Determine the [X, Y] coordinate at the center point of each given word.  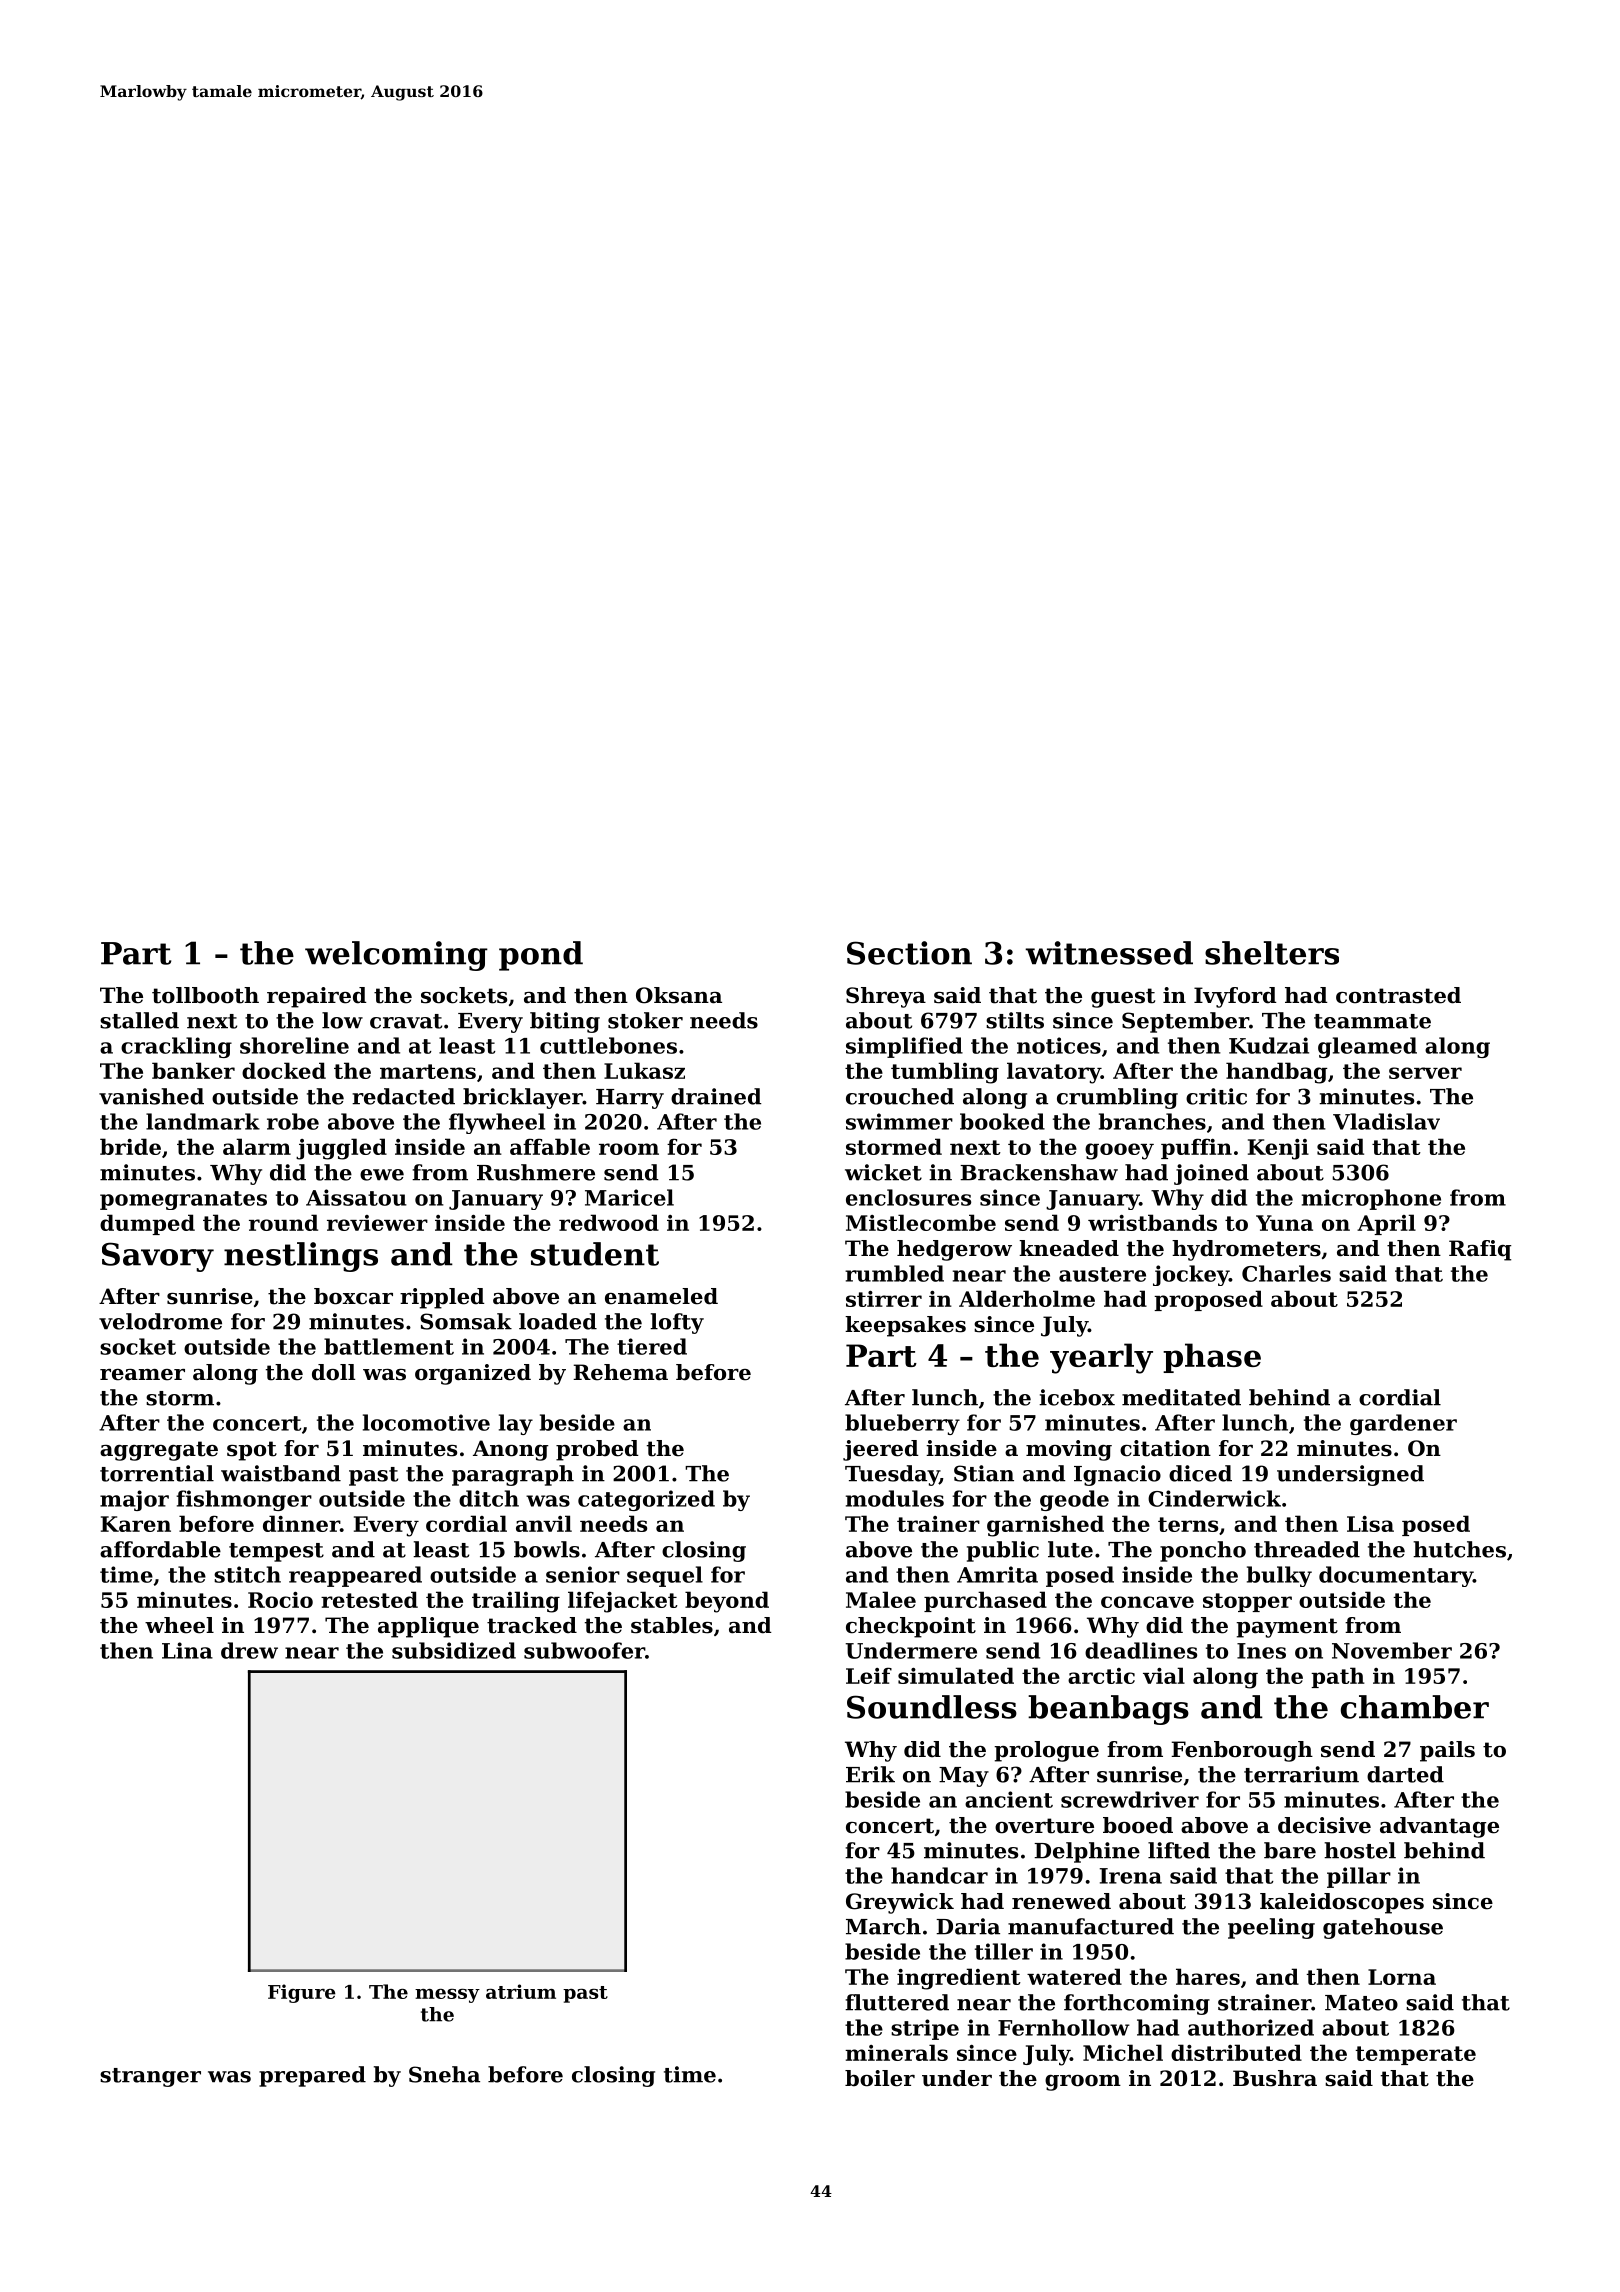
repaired [317, 997]
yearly [1101, 1358]
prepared [312, 2076]
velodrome [160, 1321]
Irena [1131, 1876]
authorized [1251, 2027]
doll [333, 1372]
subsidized [454, 1650]
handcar [939, 1875]
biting [565, 1022]
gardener [1403, 1424]
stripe [925, 2029]
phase [1212, 1358]
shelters [1272, 953]
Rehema [620, 1372]
